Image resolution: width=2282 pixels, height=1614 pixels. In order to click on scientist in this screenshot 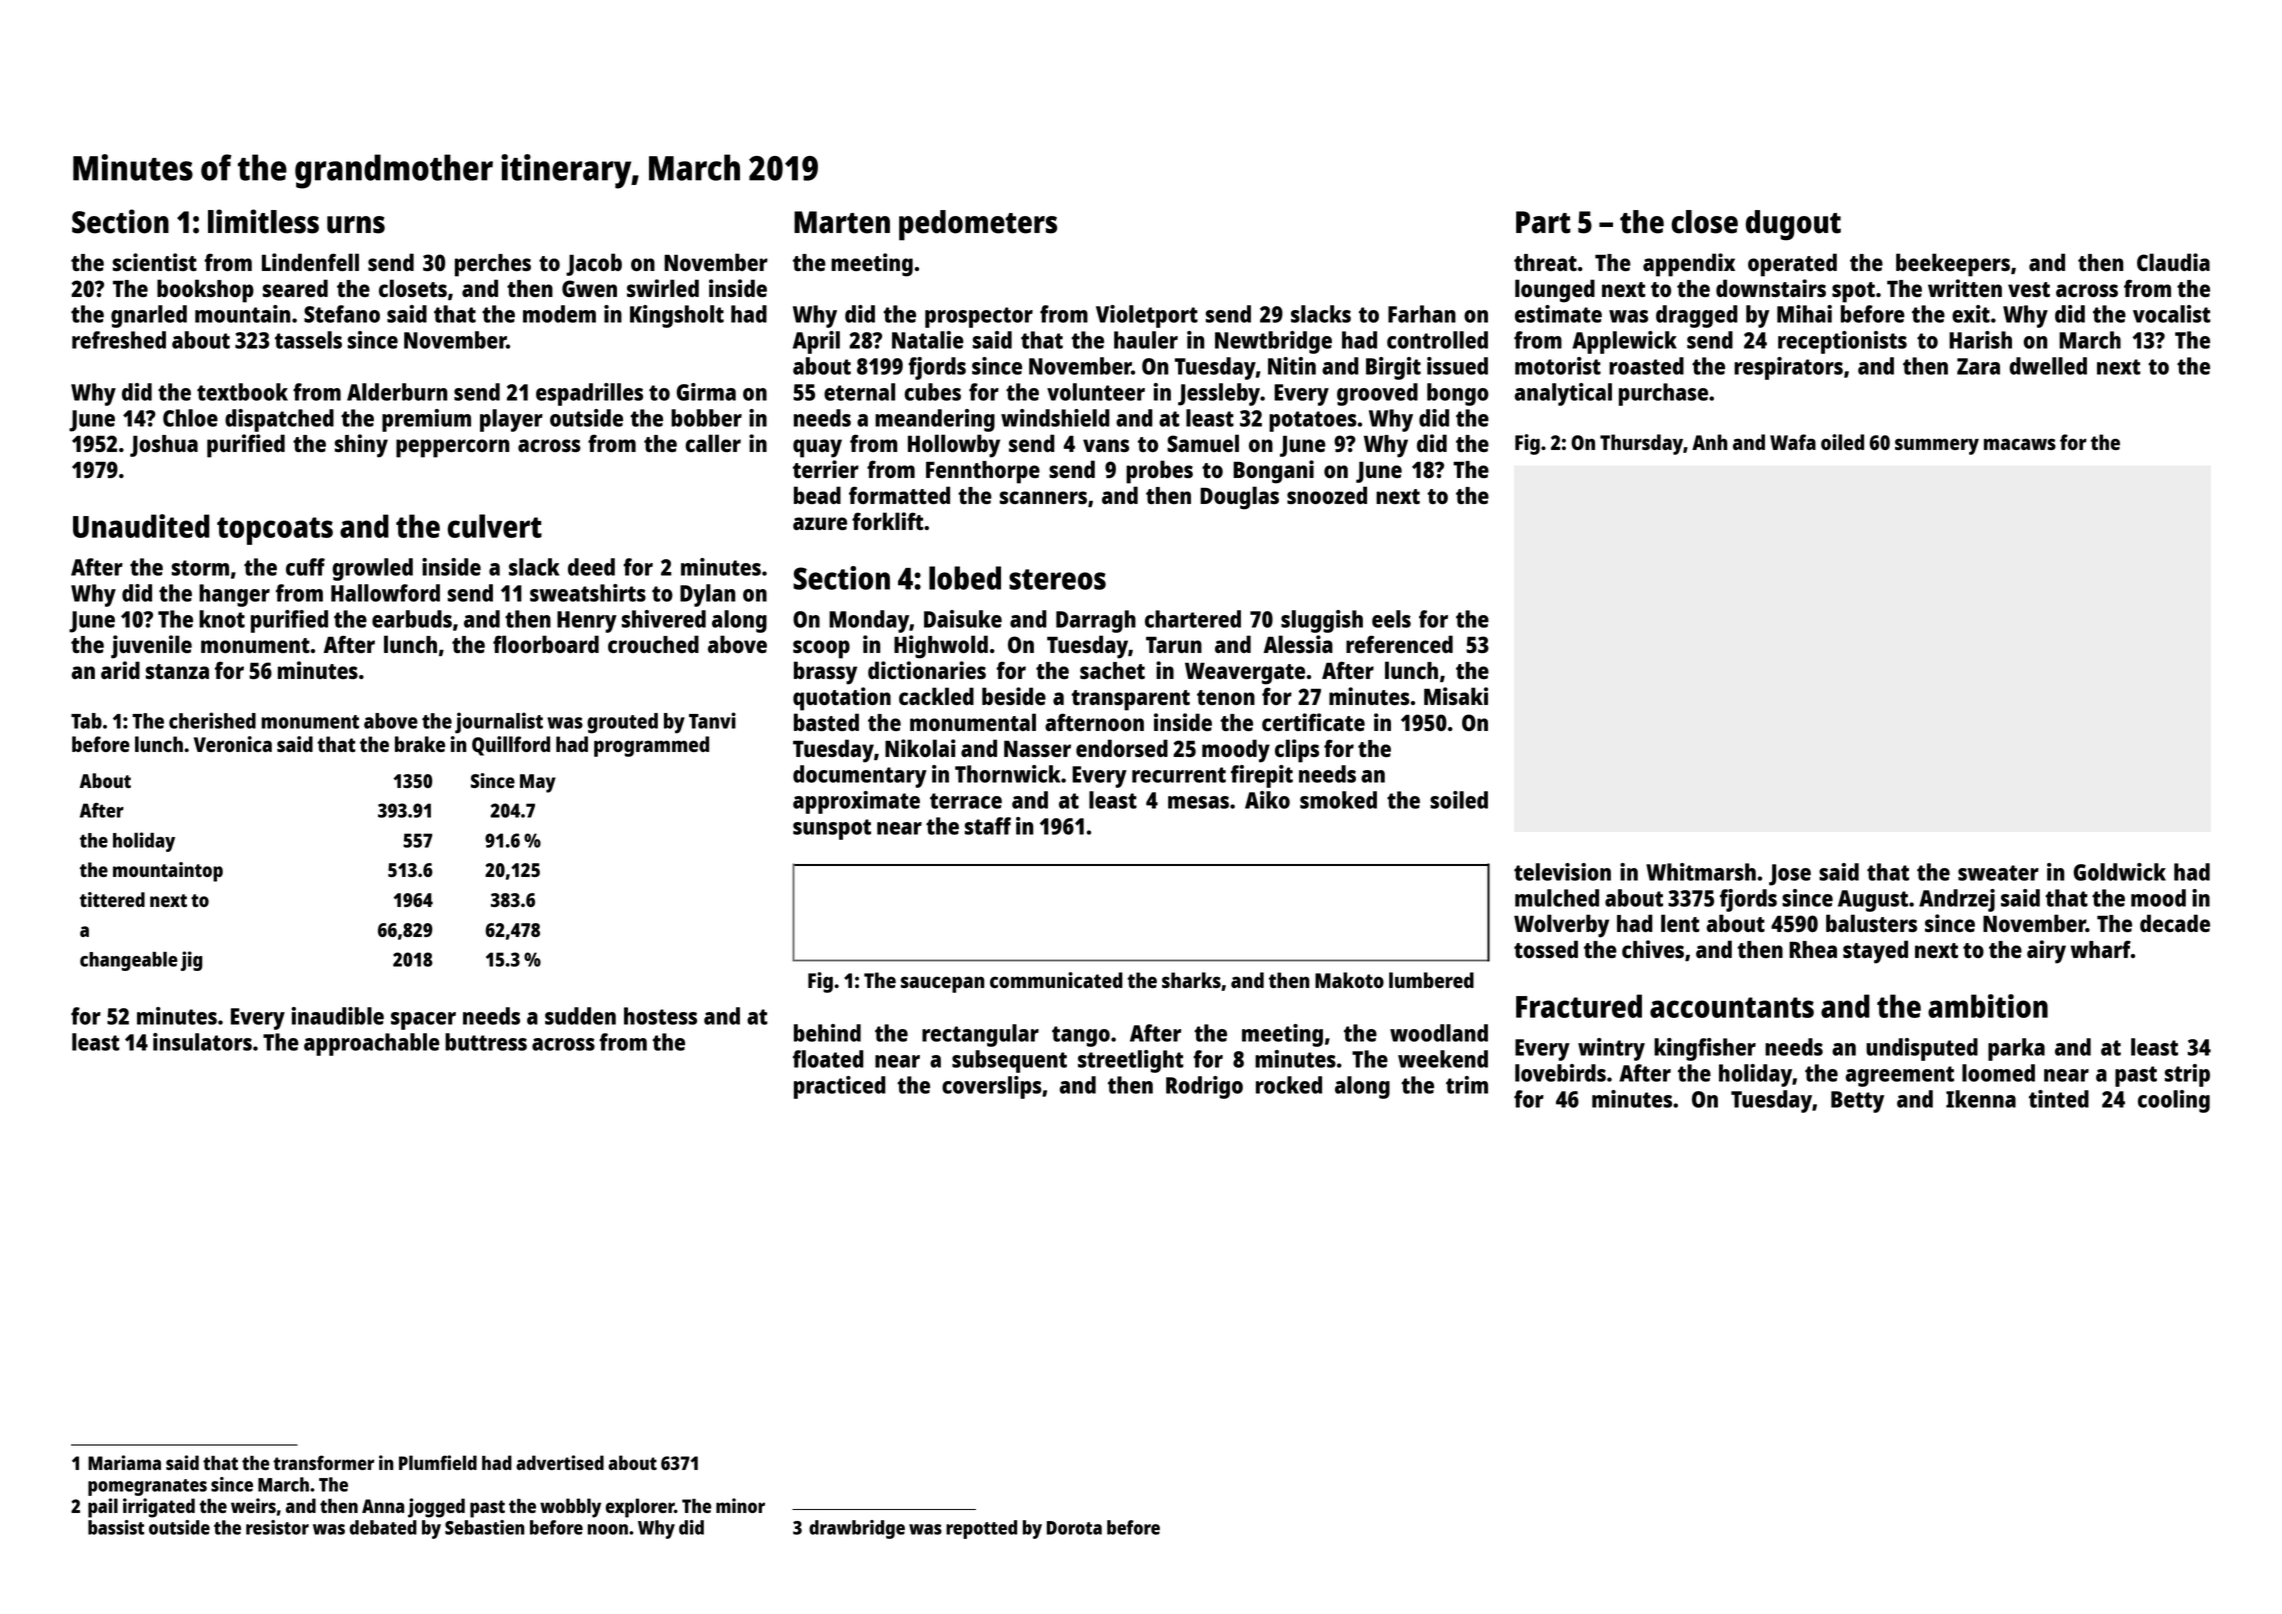, I will do `click(155, 262)`.
